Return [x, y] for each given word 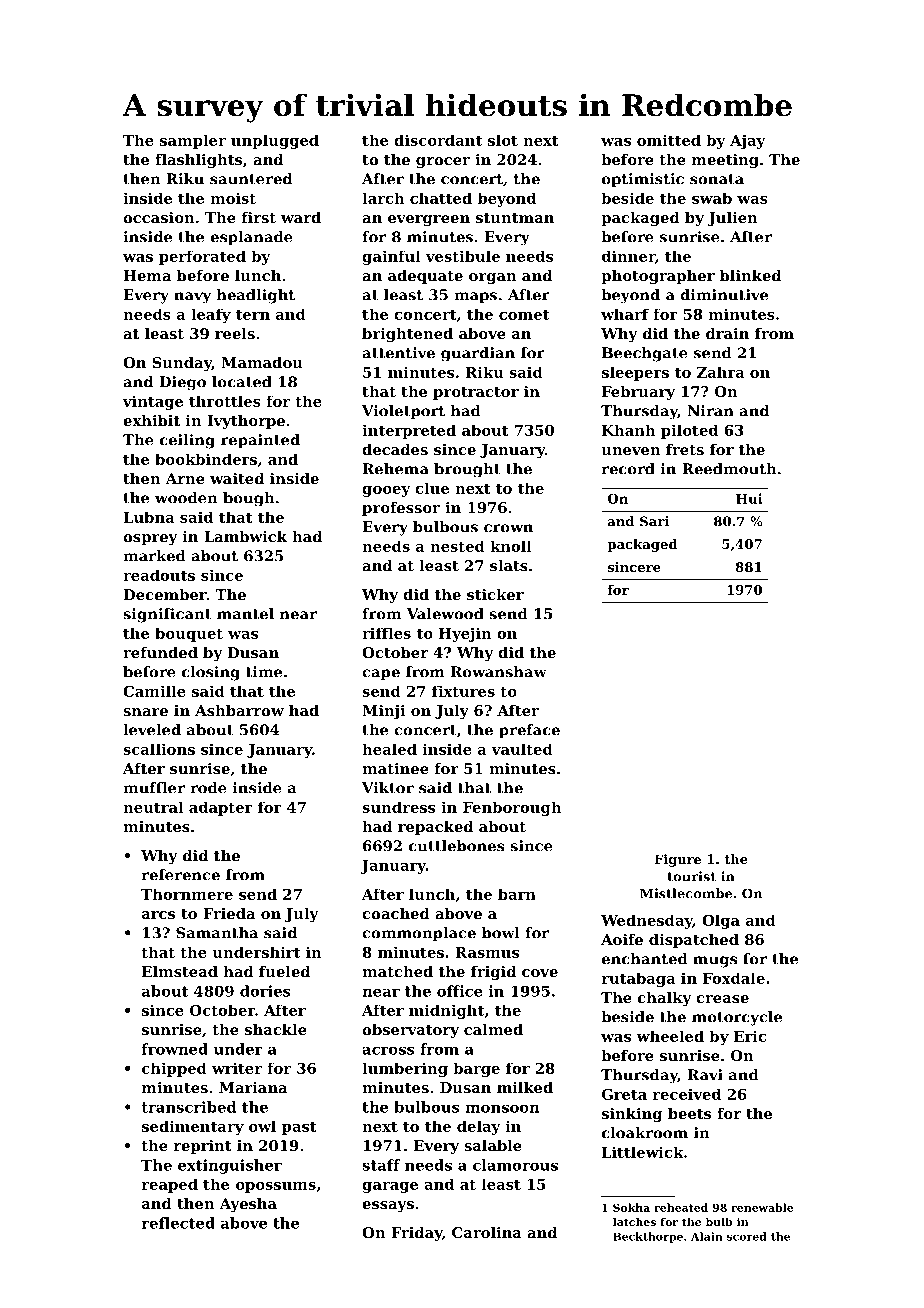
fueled [284, 971]
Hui [749, 498]
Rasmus [487, 952]
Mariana [253, 1087]
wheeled [670, 1036]
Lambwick [245, 536]
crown [508, 528]
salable [493, 1145]
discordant [438, 140]
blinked [750, 275]
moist [233, 198]
